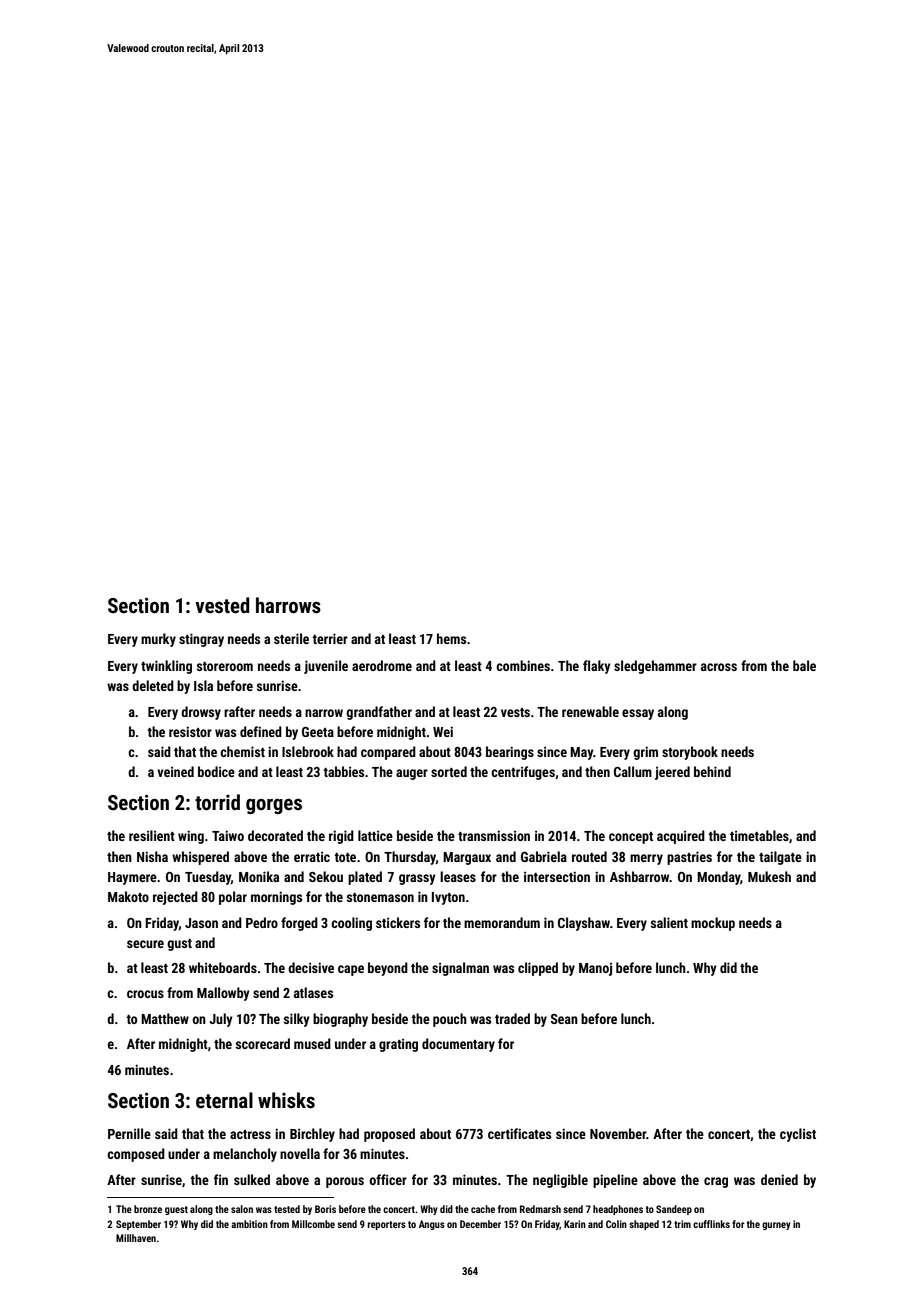  I want to click on silky, so click(297, 1020).
